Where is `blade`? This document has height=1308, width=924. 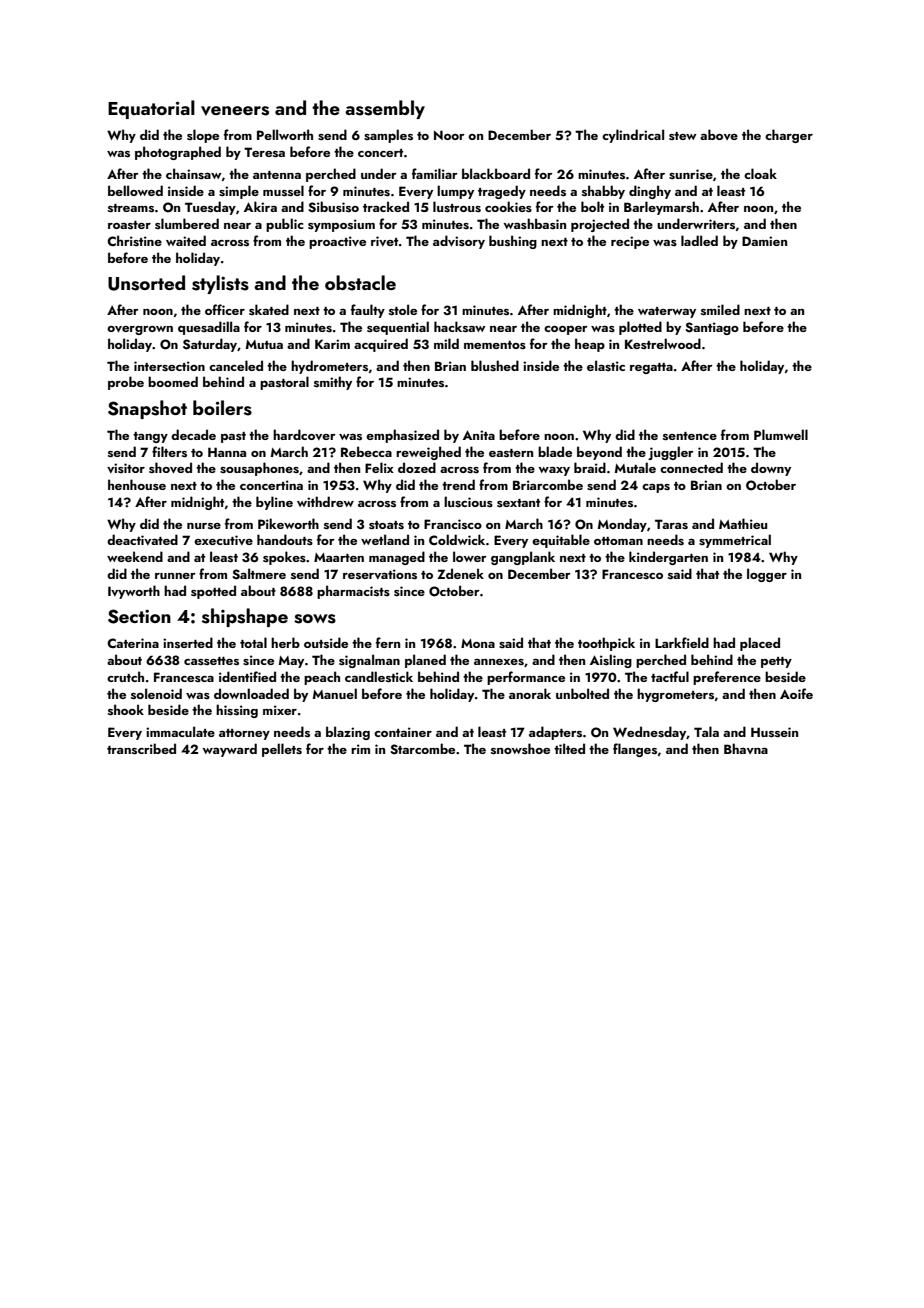
blade is located at coordinates (555, 451).
